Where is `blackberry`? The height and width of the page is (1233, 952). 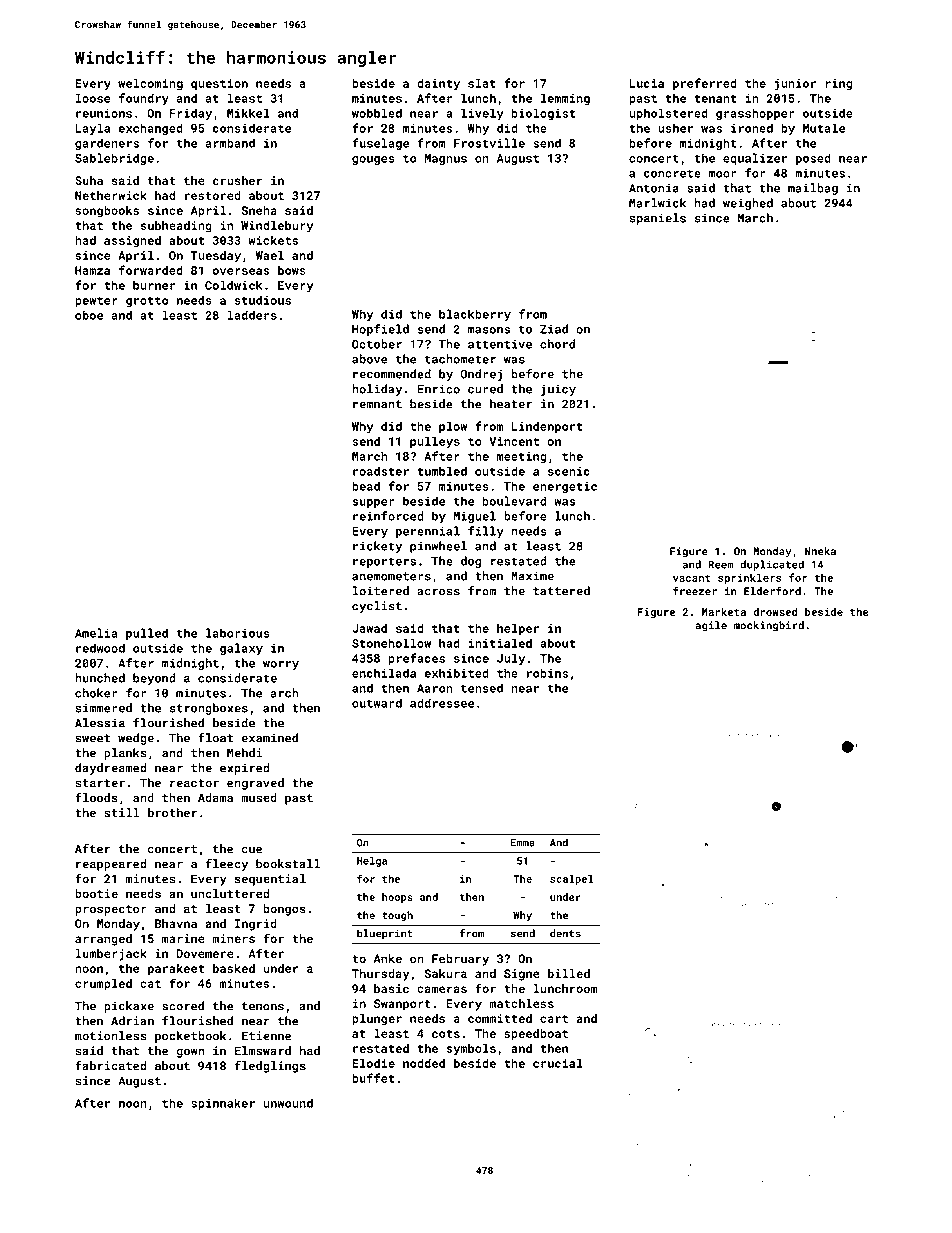
blackberry is located at coordinates (475, 315).
